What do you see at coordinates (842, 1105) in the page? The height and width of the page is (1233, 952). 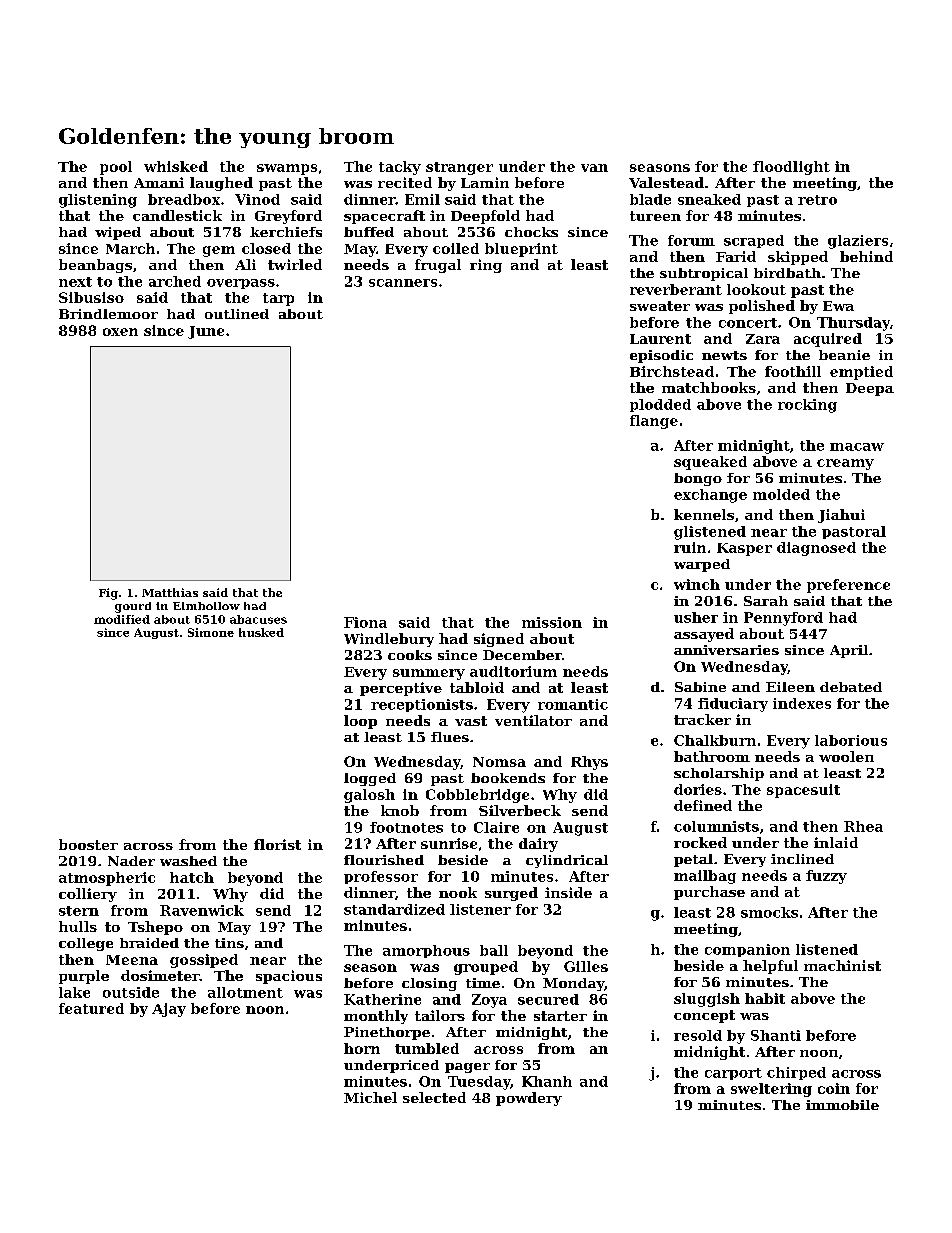 I see `immobile` at bounding box center [842, 1105].
